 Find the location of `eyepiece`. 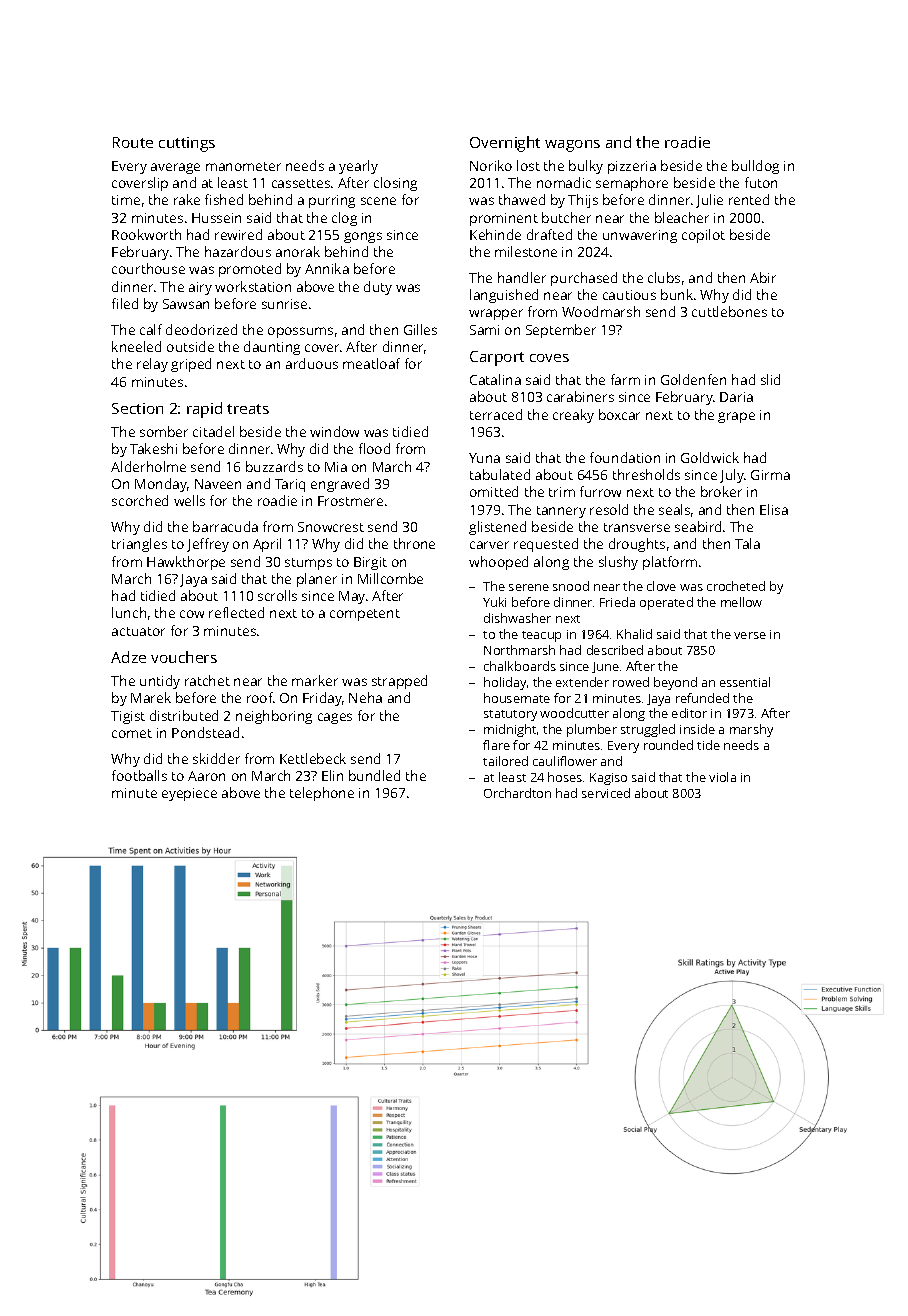

eyepiece is located at coordinates (189, 794).
